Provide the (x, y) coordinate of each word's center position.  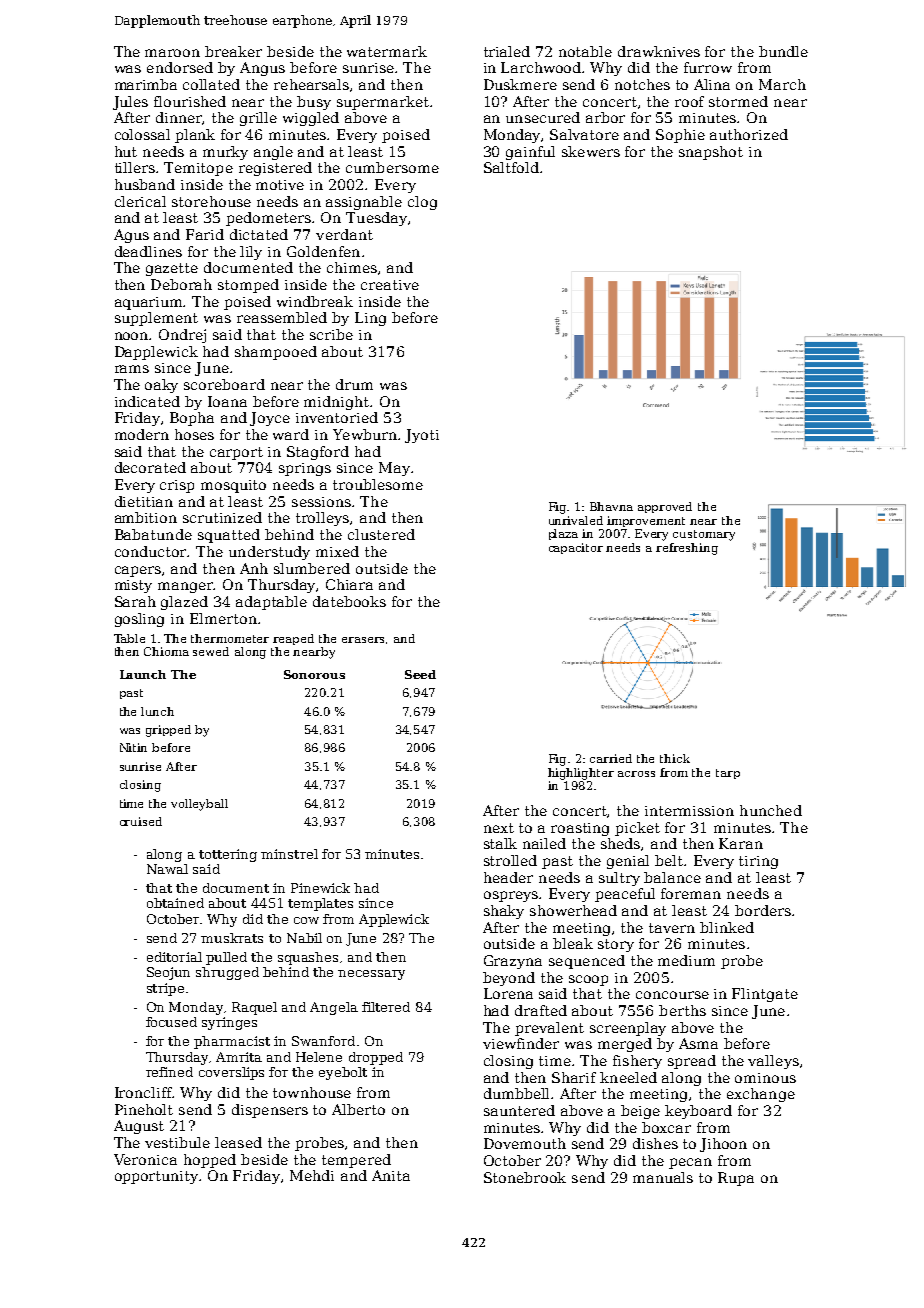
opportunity (156, 1177)
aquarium (149, 303)
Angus (262, 69)
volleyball (199, 805)
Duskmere (520, 84)
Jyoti (422, 436)
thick (675, 758)
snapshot (711, 153)
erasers (363, 640)
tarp (728, 774)
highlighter (581, 774)
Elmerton (223, 618)
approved (665, 507)
